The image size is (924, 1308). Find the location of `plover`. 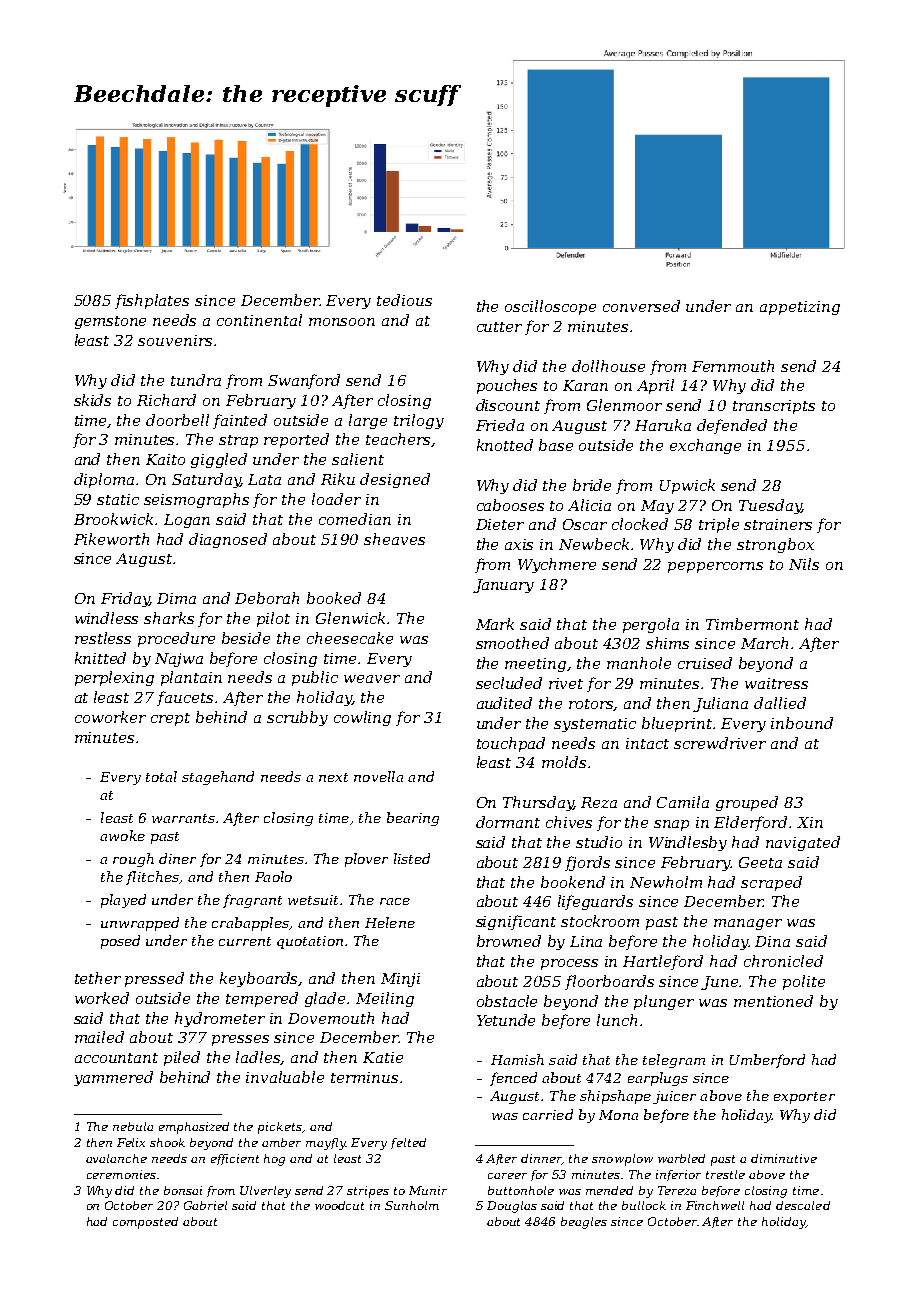

plover is located at coordinates (366, 860).
